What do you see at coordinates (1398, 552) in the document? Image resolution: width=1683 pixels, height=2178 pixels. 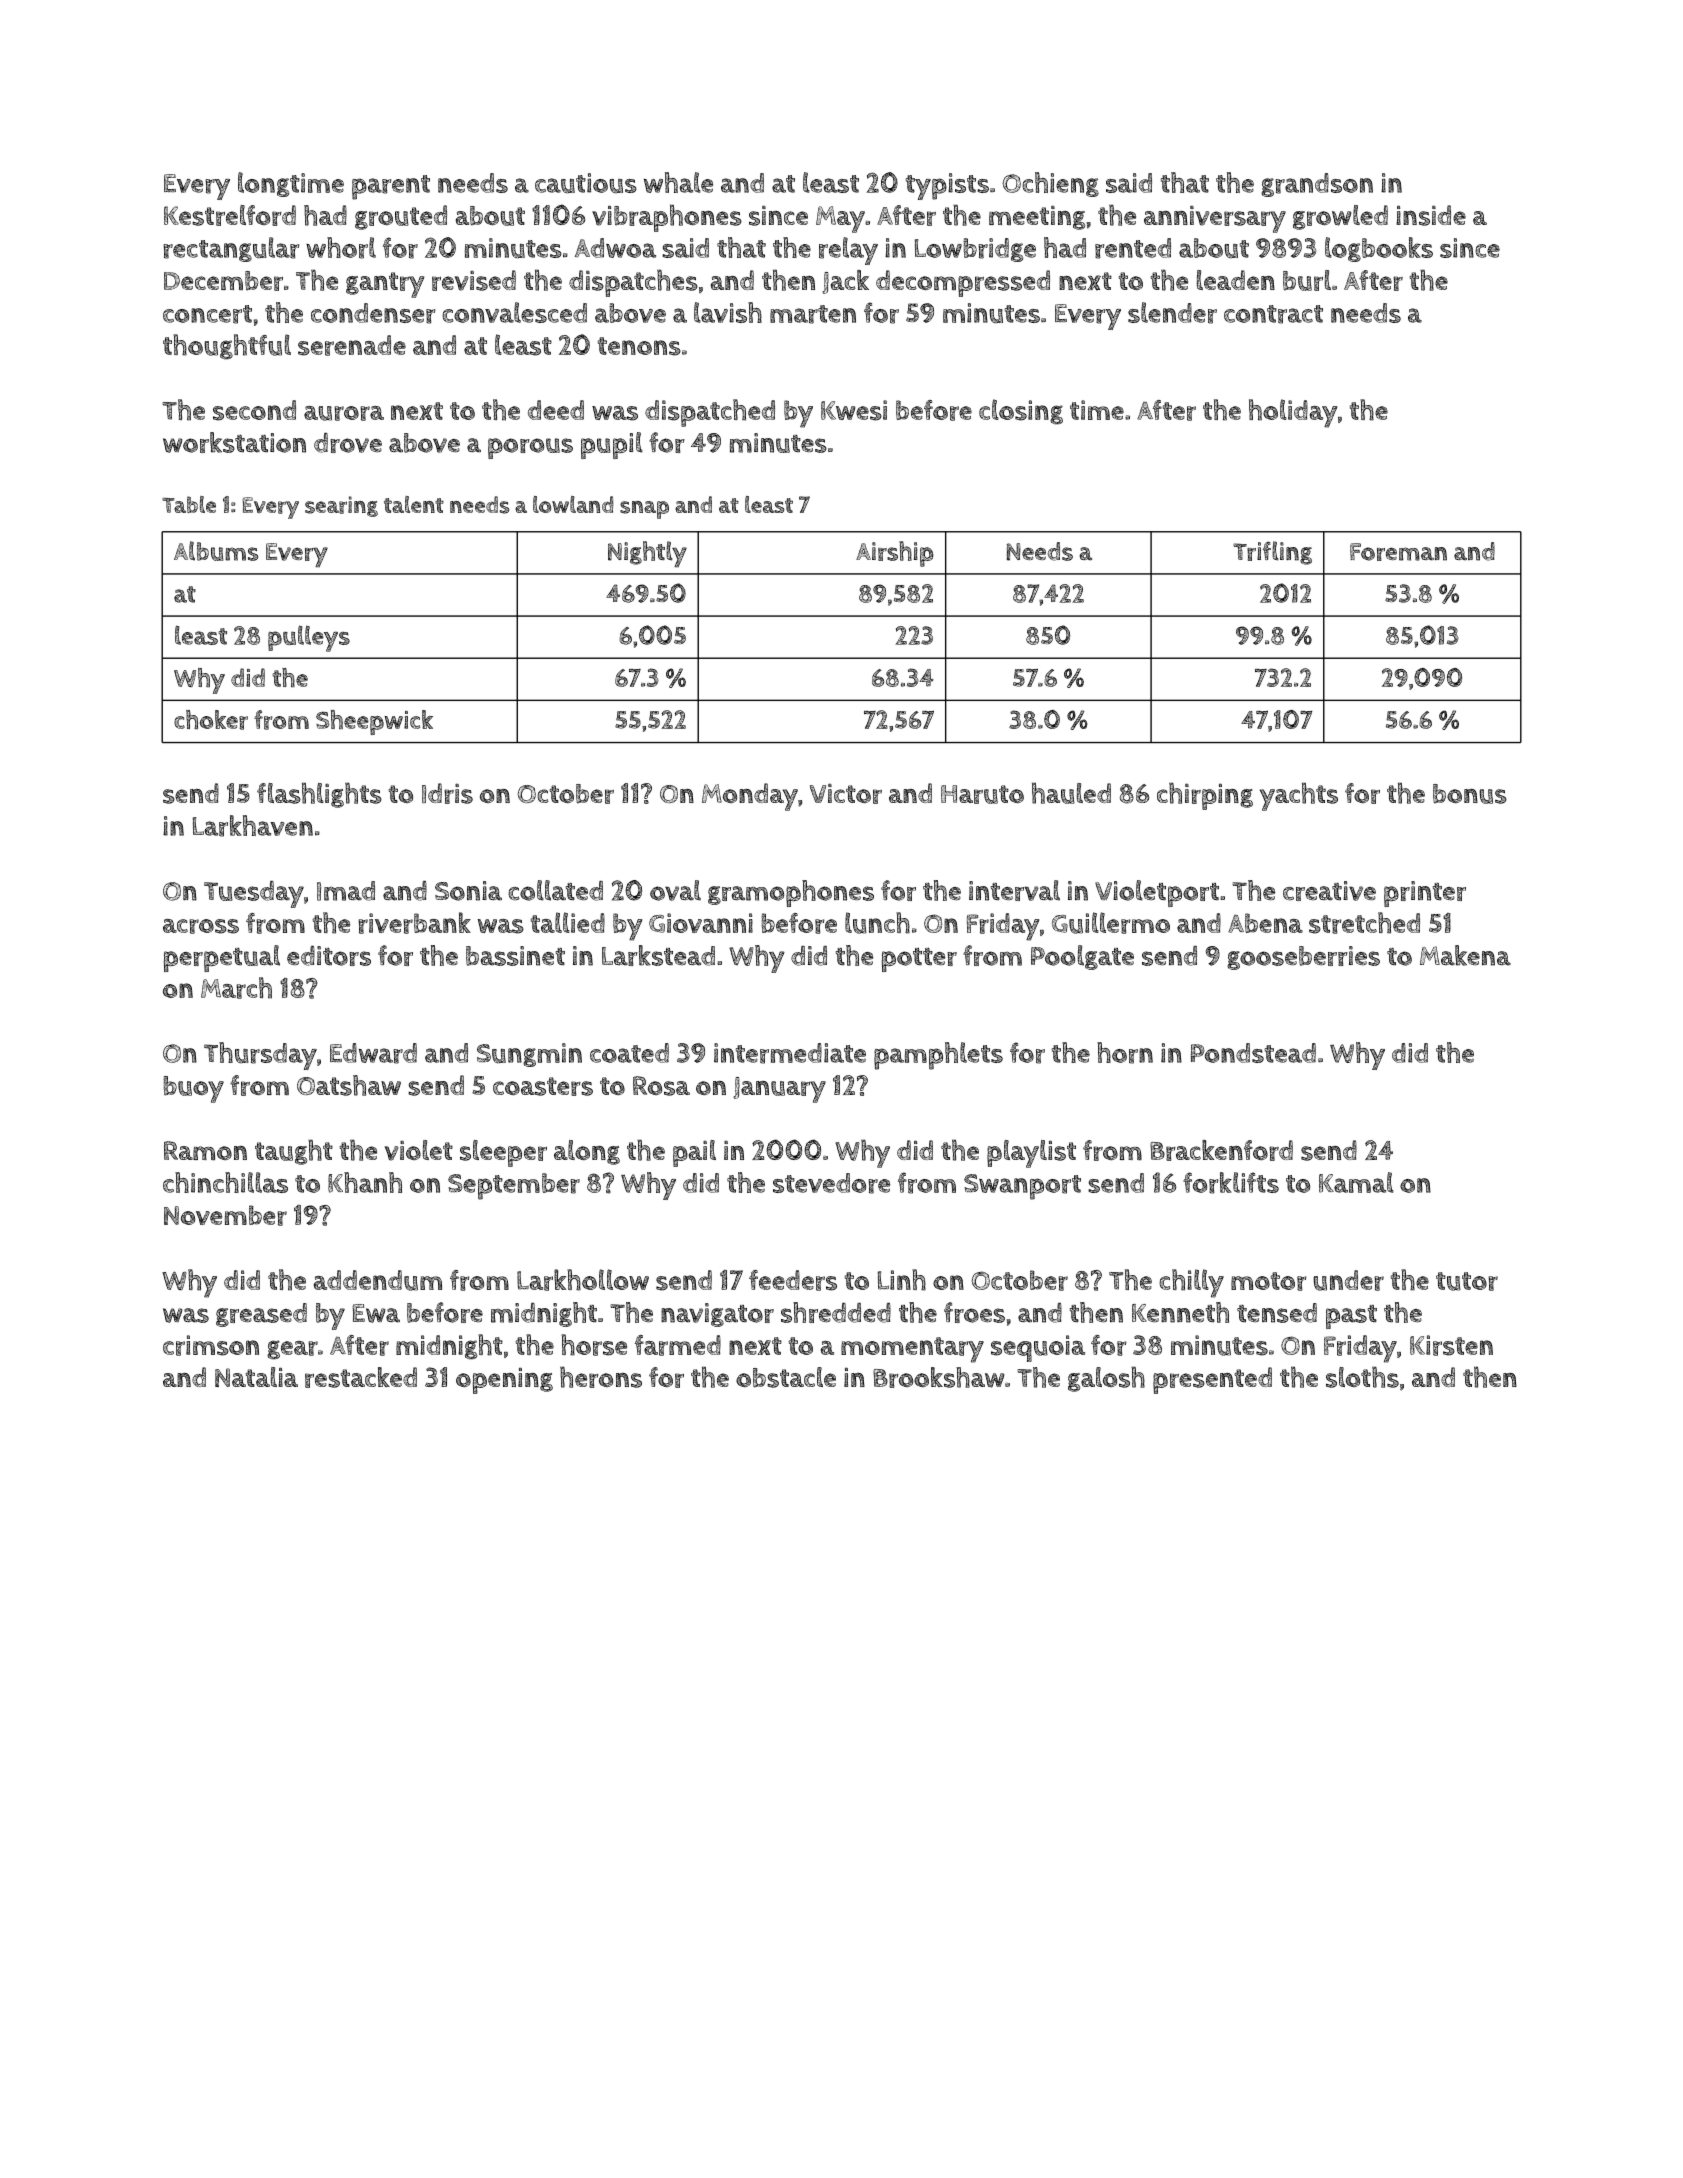 I see `Foreman` at bounding box center [1398, 552].
